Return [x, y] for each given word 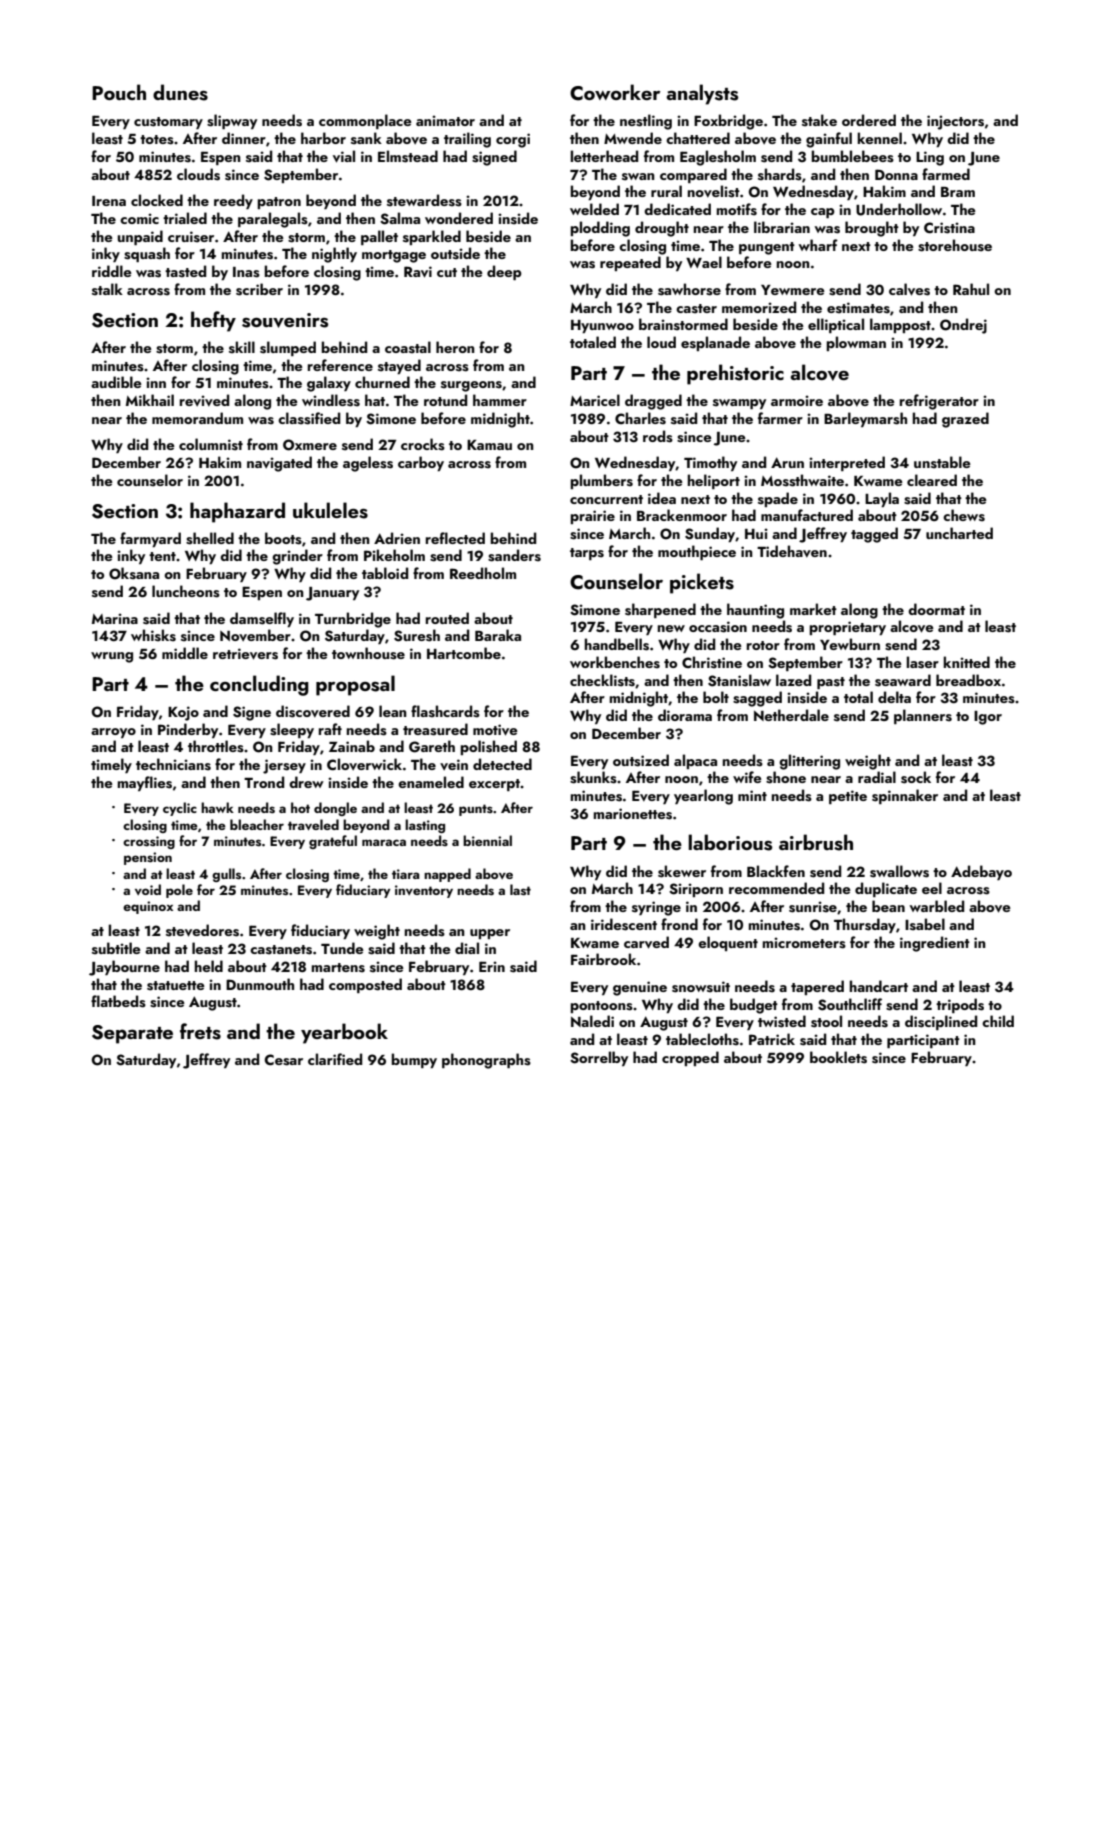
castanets [281, 950]
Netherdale [791, 715]
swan [638, 177]
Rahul [971, 289]
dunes [180, 92]
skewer [682, 871]
